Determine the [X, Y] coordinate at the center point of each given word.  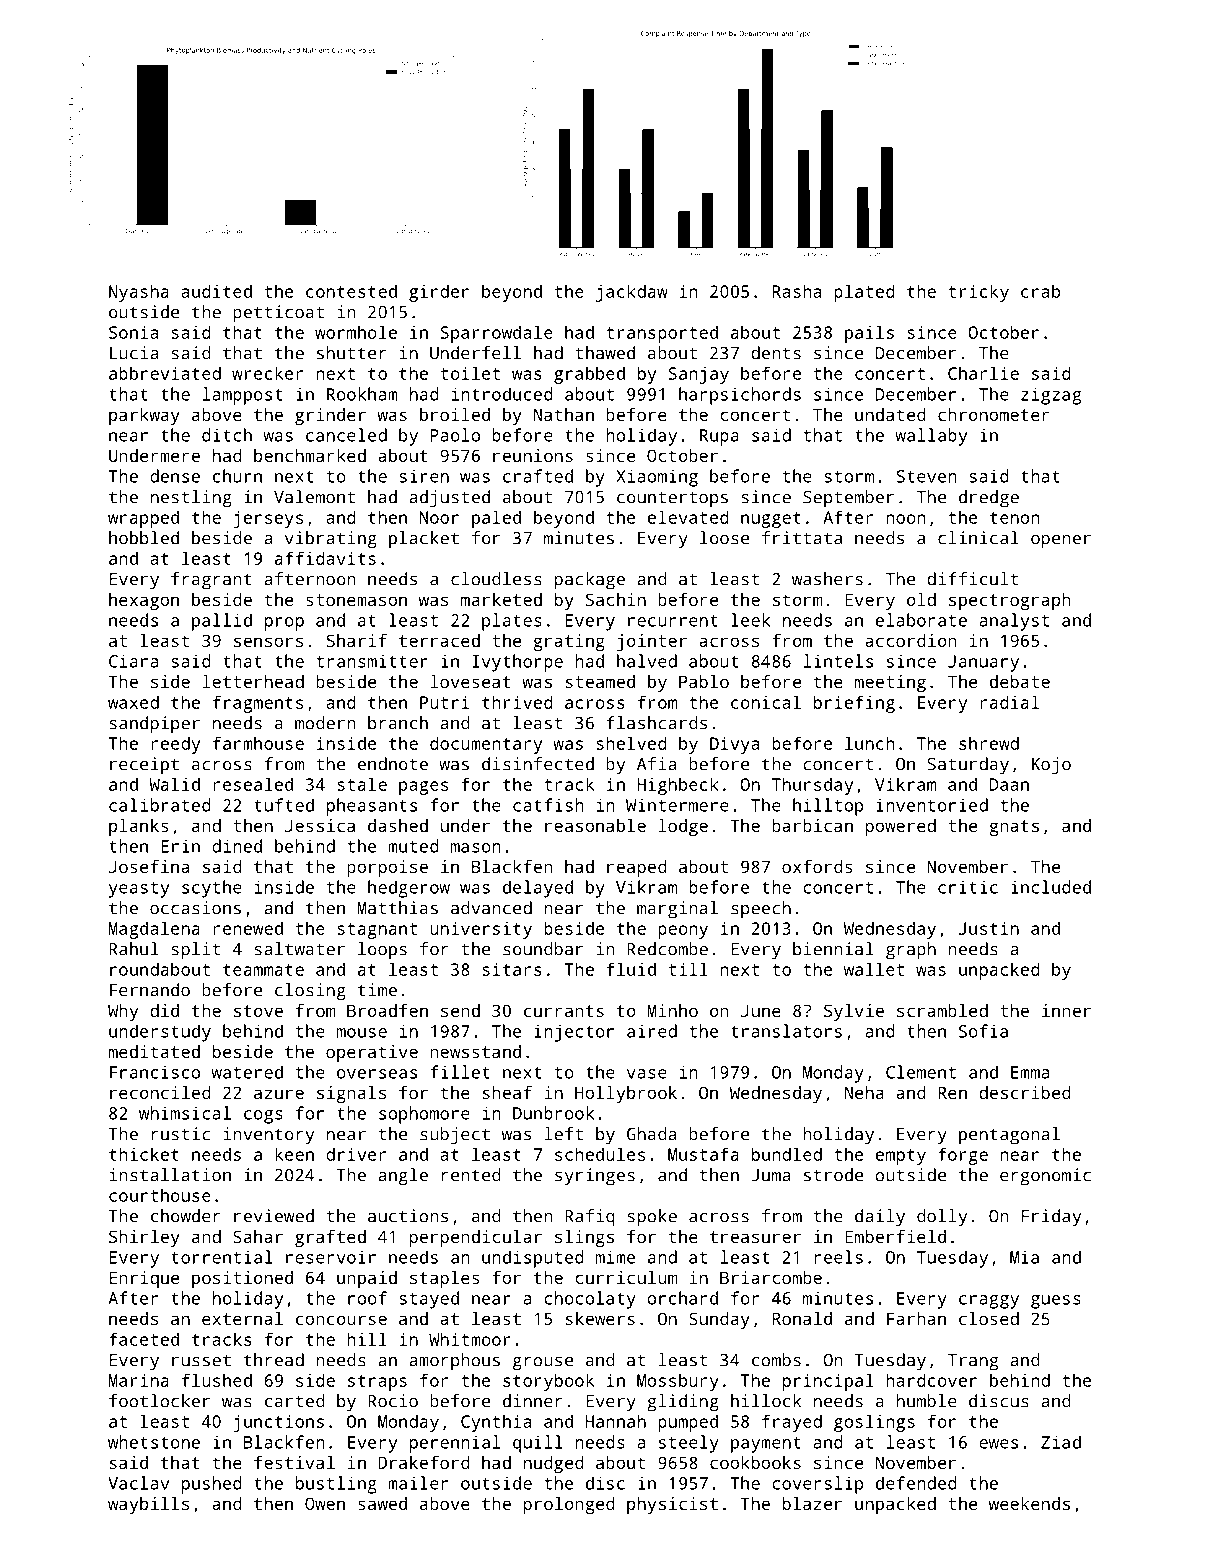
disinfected [538, 764]
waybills [148, 1505]
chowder [186, 1216]
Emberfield [895, 1236]
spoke [652, 1218]
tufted [284, 805]
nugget [771, 520]
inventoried [932, 805]
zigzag [1051, 396]
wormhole [356, 332]
